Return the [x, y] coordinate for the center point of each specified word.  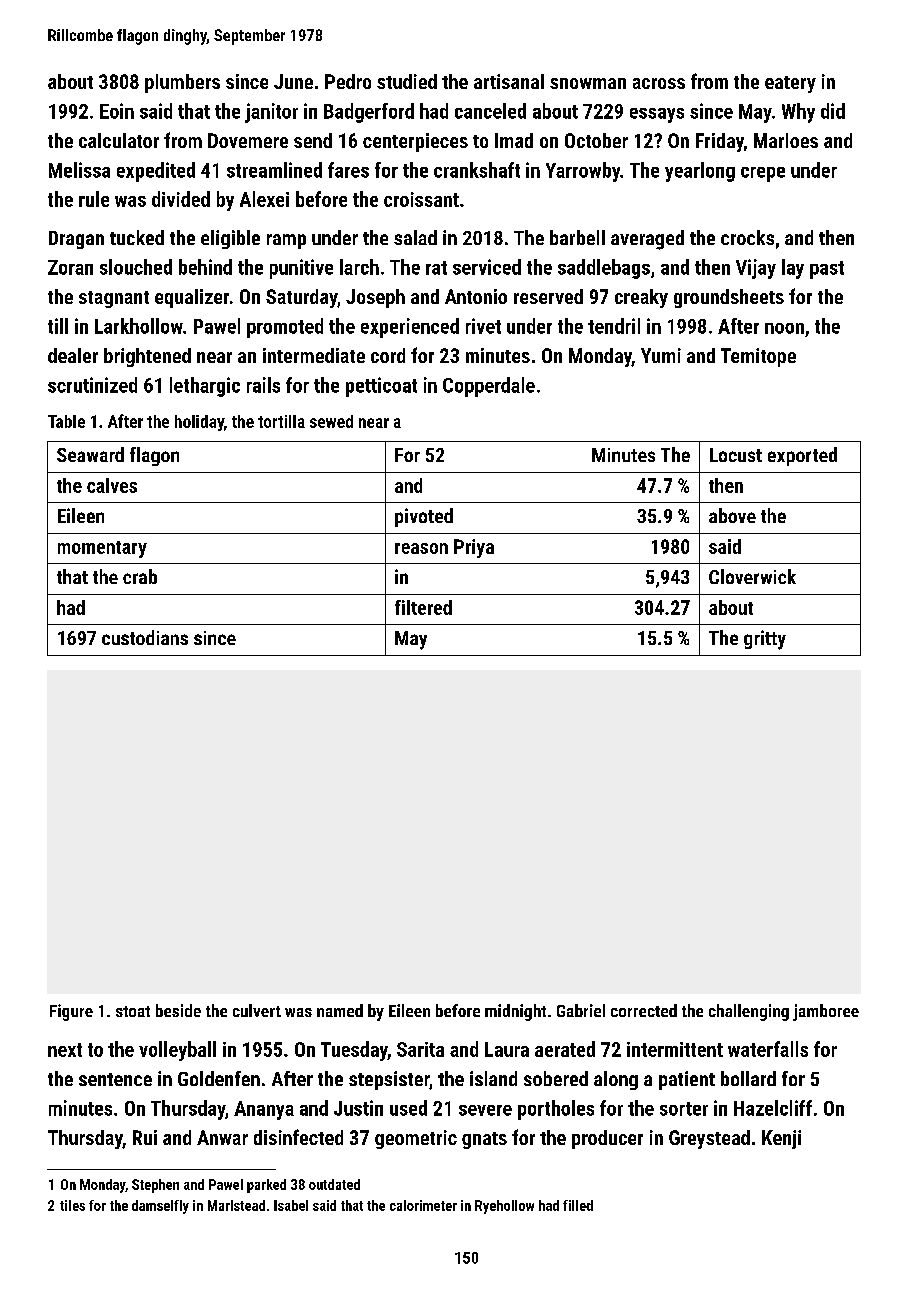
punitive [301, 269]
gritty [765, 640]
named [340, 1010]
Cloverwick [752, 576]
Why [798, 113]
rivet [483, 326]
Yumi [661, 355]
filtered [423, 607]
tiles [72, 1205]
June [293, 81]
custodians [145, 637]
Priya [474, 548]
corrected [644, 1010]
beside [178, 1010]
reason [421, 548]
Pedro [348, 81]
